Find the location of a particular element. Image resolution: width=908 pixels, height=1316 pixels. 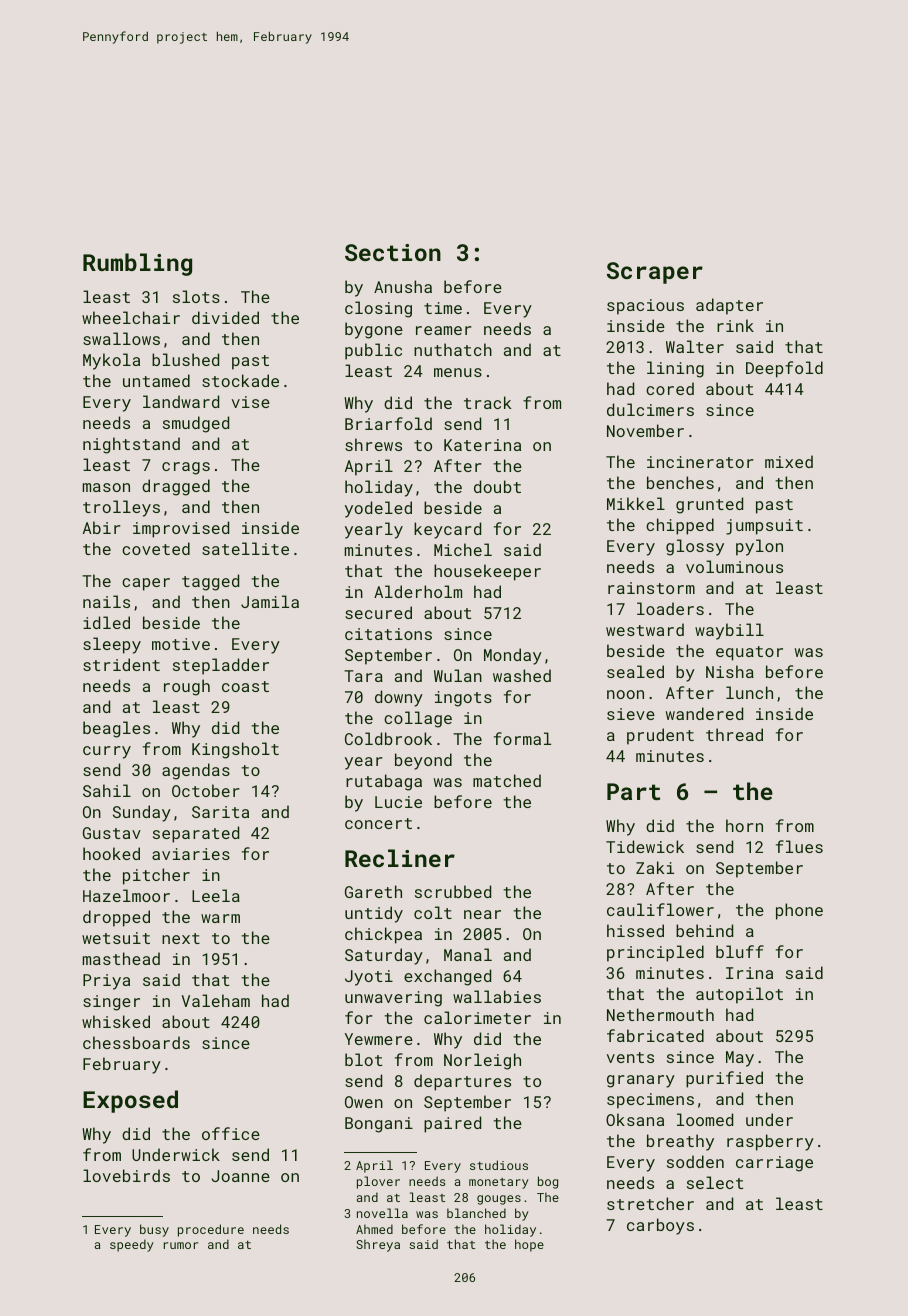

Section is located at coordinates (393, 252).
